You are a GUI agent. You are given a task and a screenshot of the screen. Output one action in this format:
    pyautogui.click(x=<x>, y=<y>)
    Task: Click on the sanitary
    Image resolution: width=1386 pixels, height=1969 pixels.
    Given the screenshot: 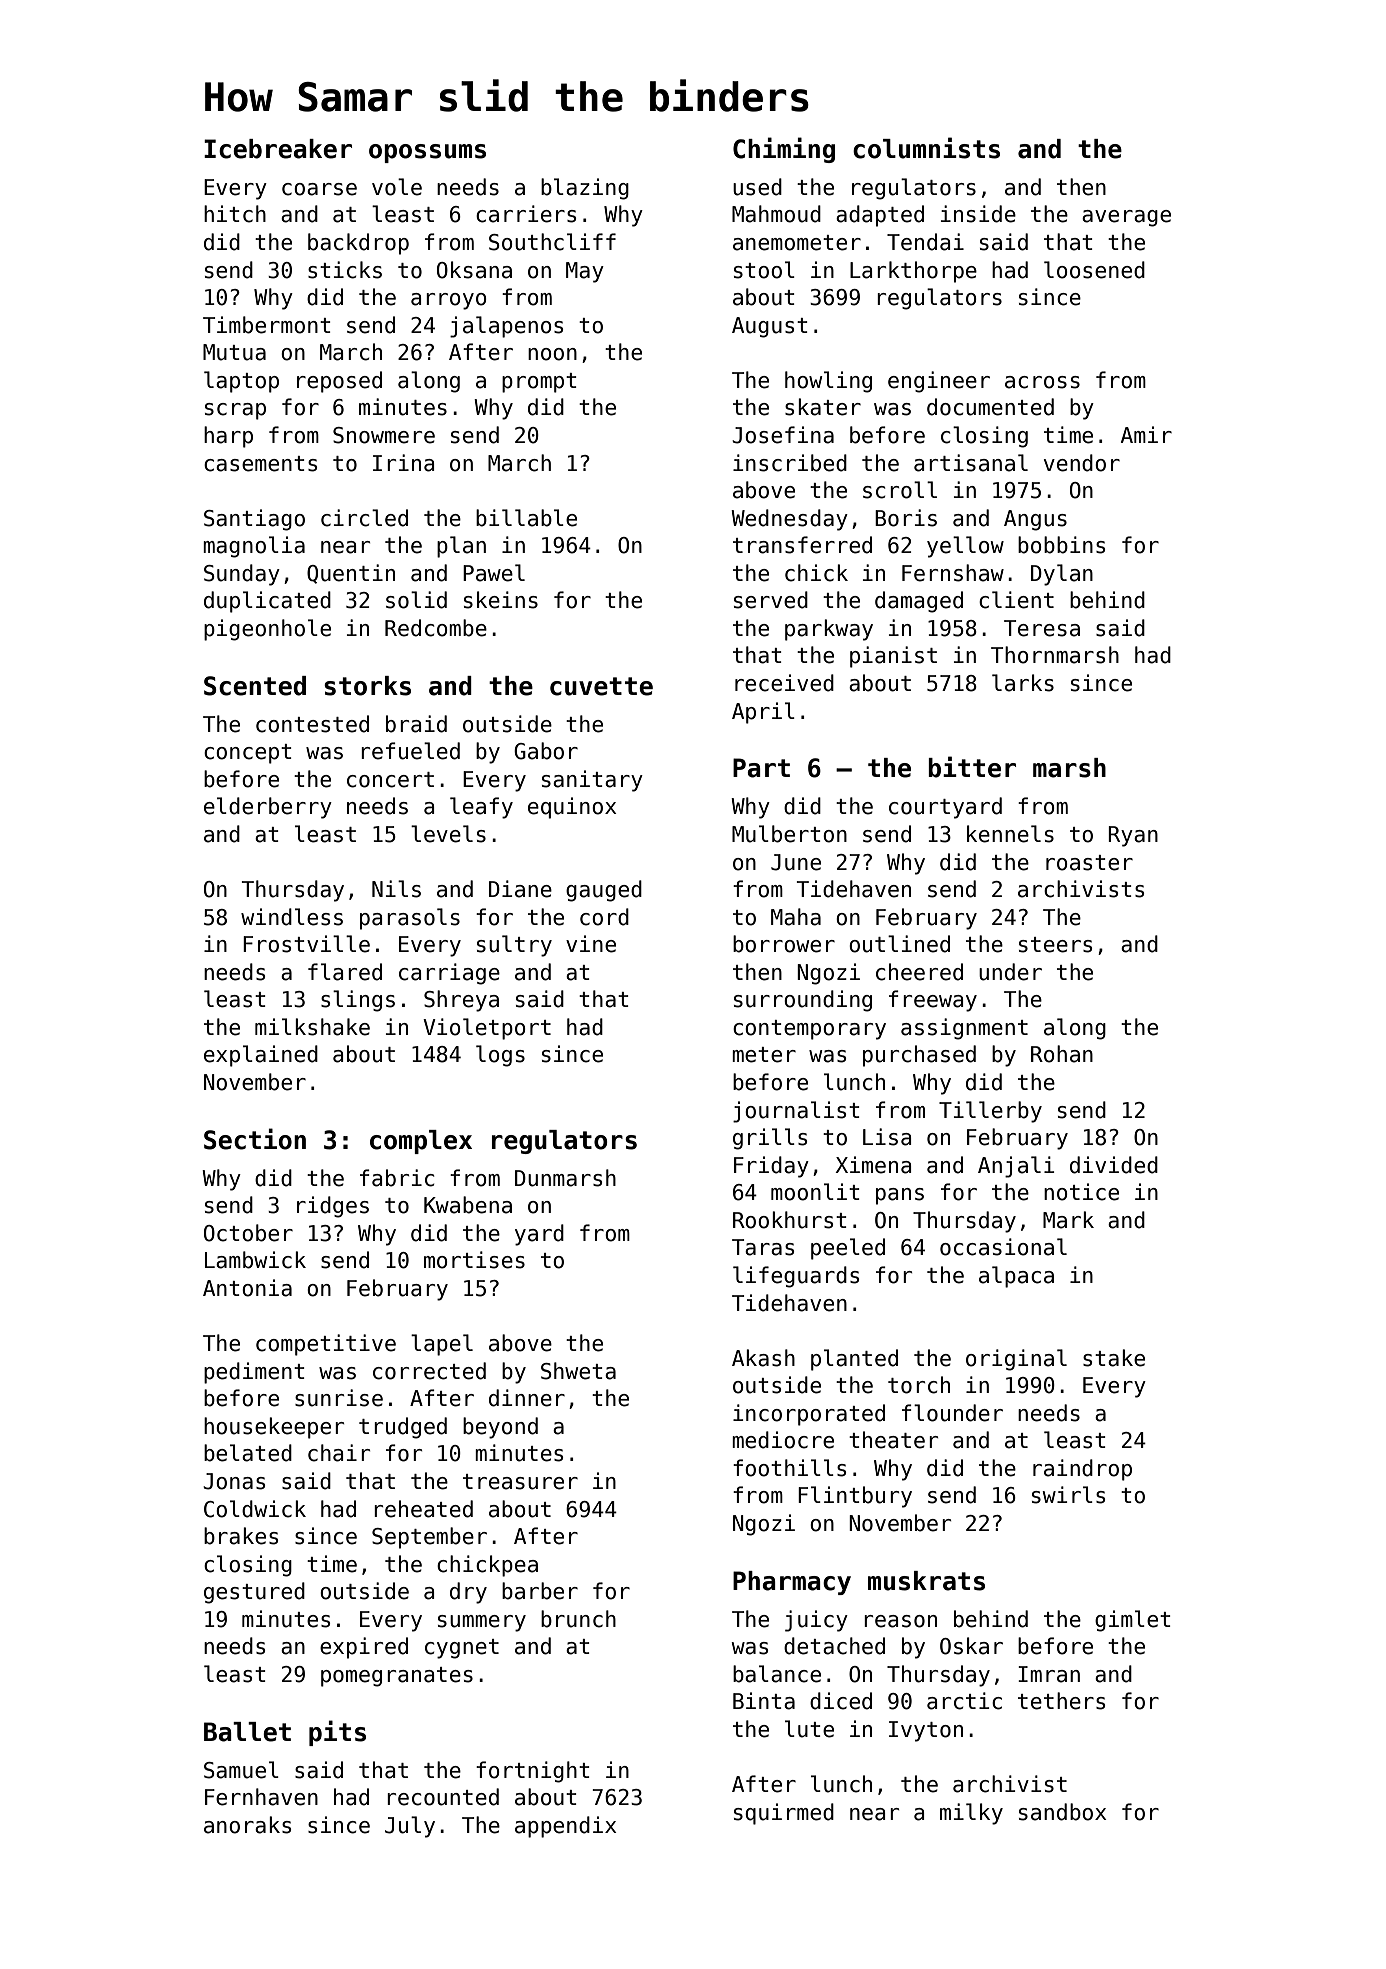 What is the action you would take?
    pyautogui.click(x=592, y=781)
